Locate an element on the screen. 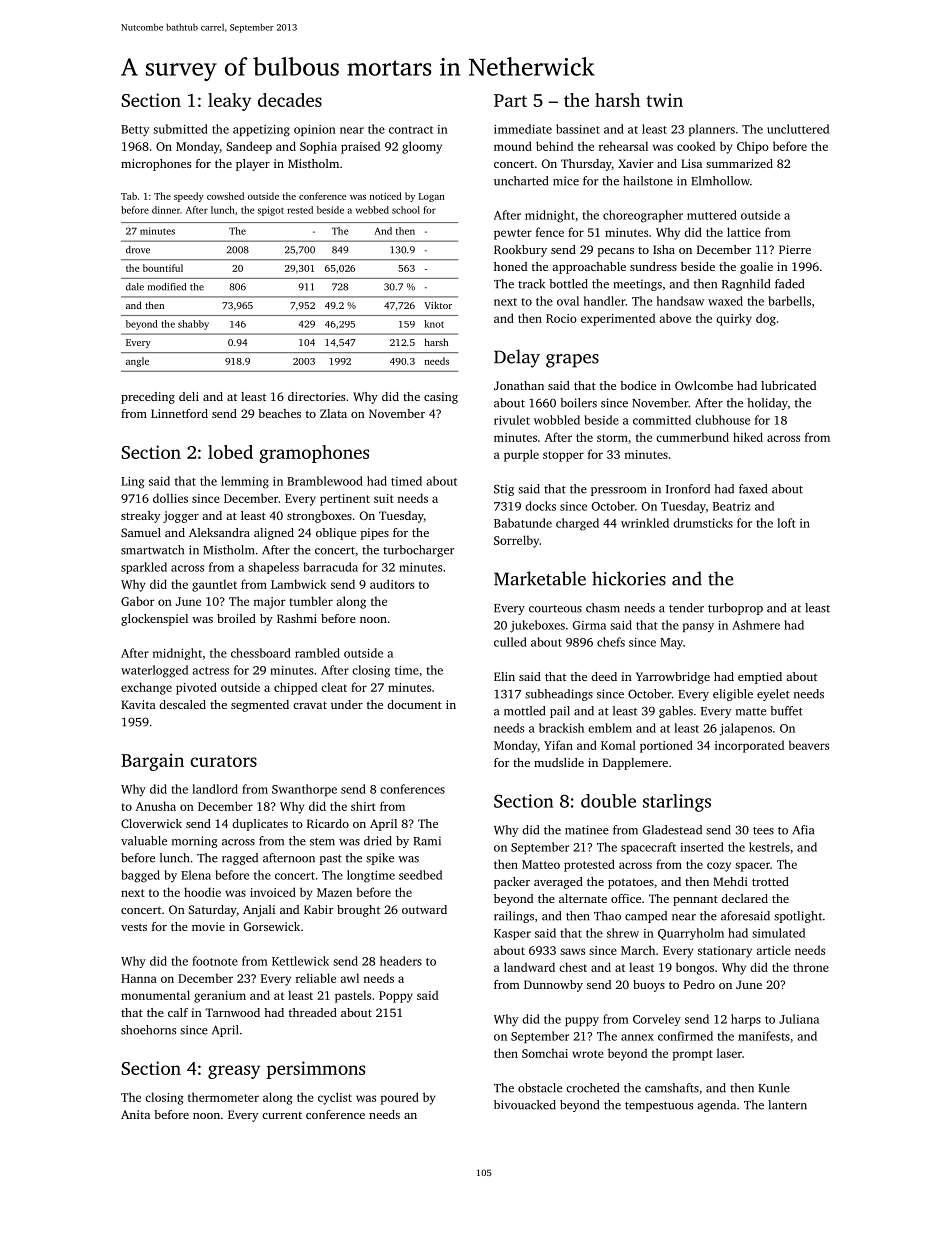  auditors is located at coordinates (392, 584).
